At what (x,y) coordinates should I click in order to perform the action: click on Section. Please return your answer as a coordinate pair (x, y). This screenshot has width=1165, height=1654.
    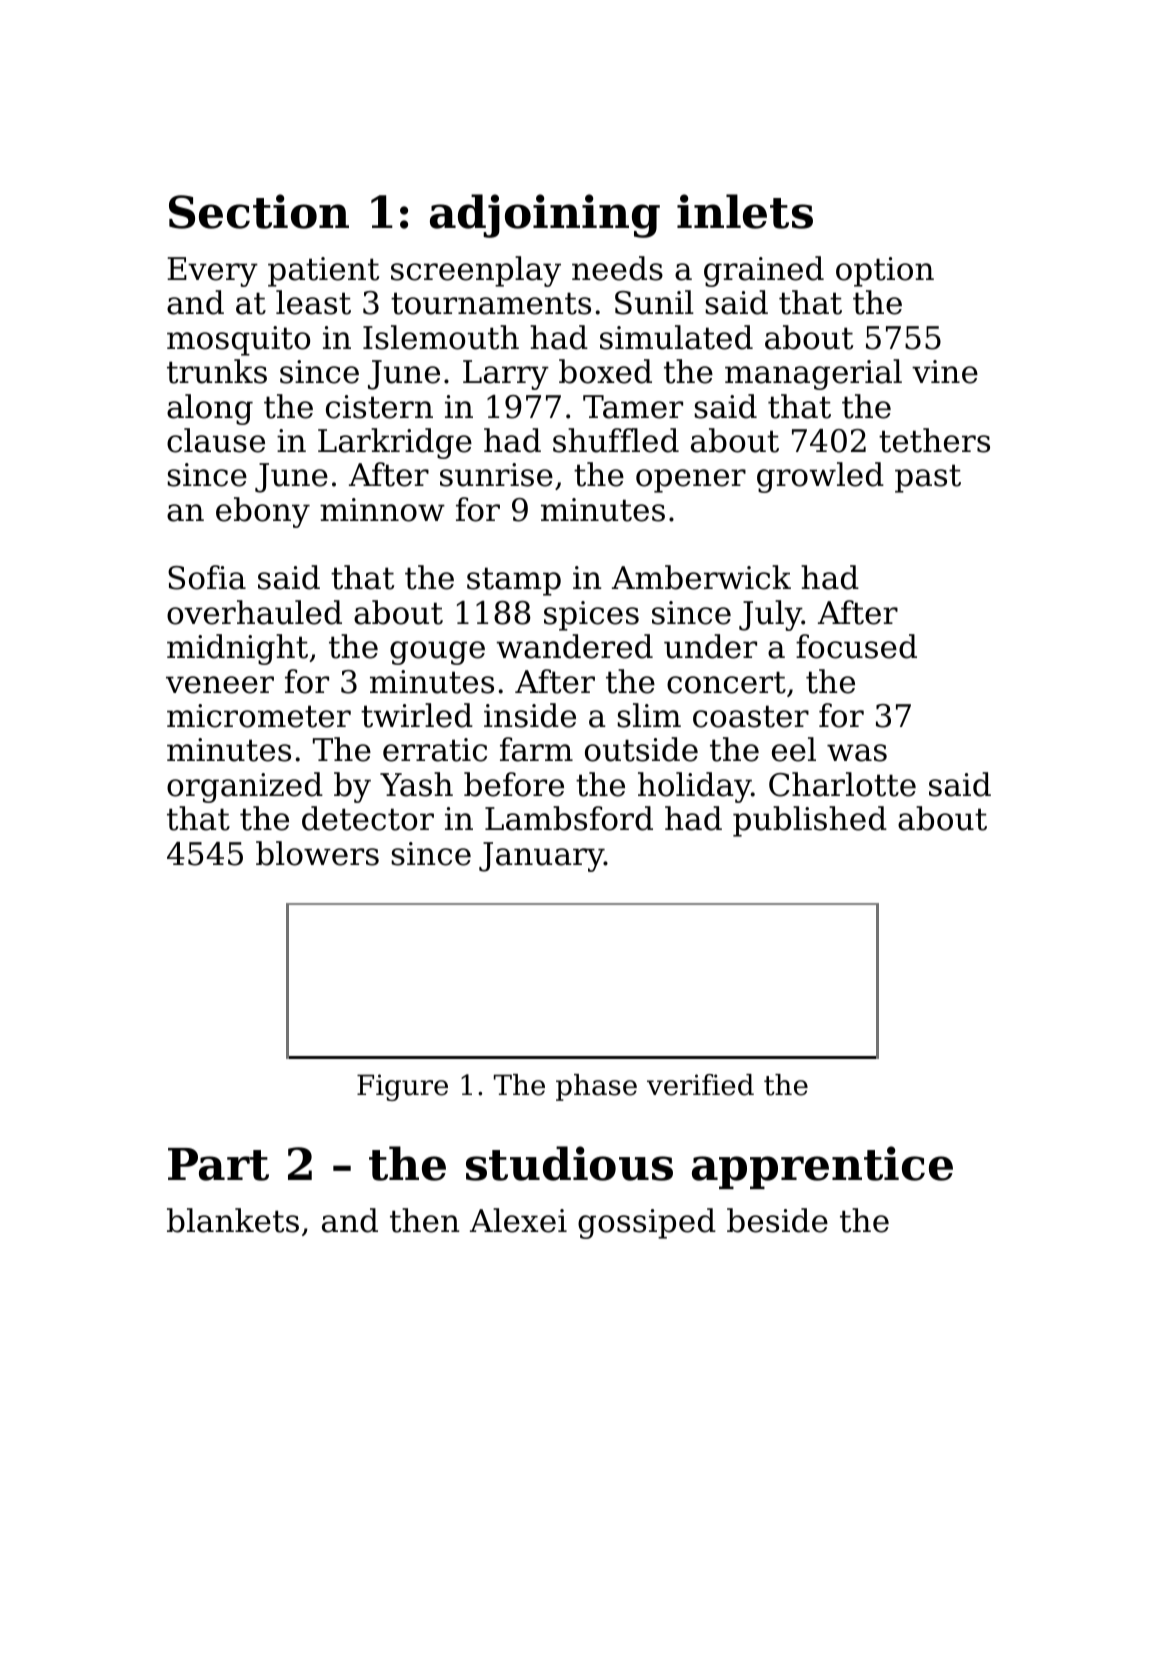
    Looking at the image, I should click on (259, 211).
